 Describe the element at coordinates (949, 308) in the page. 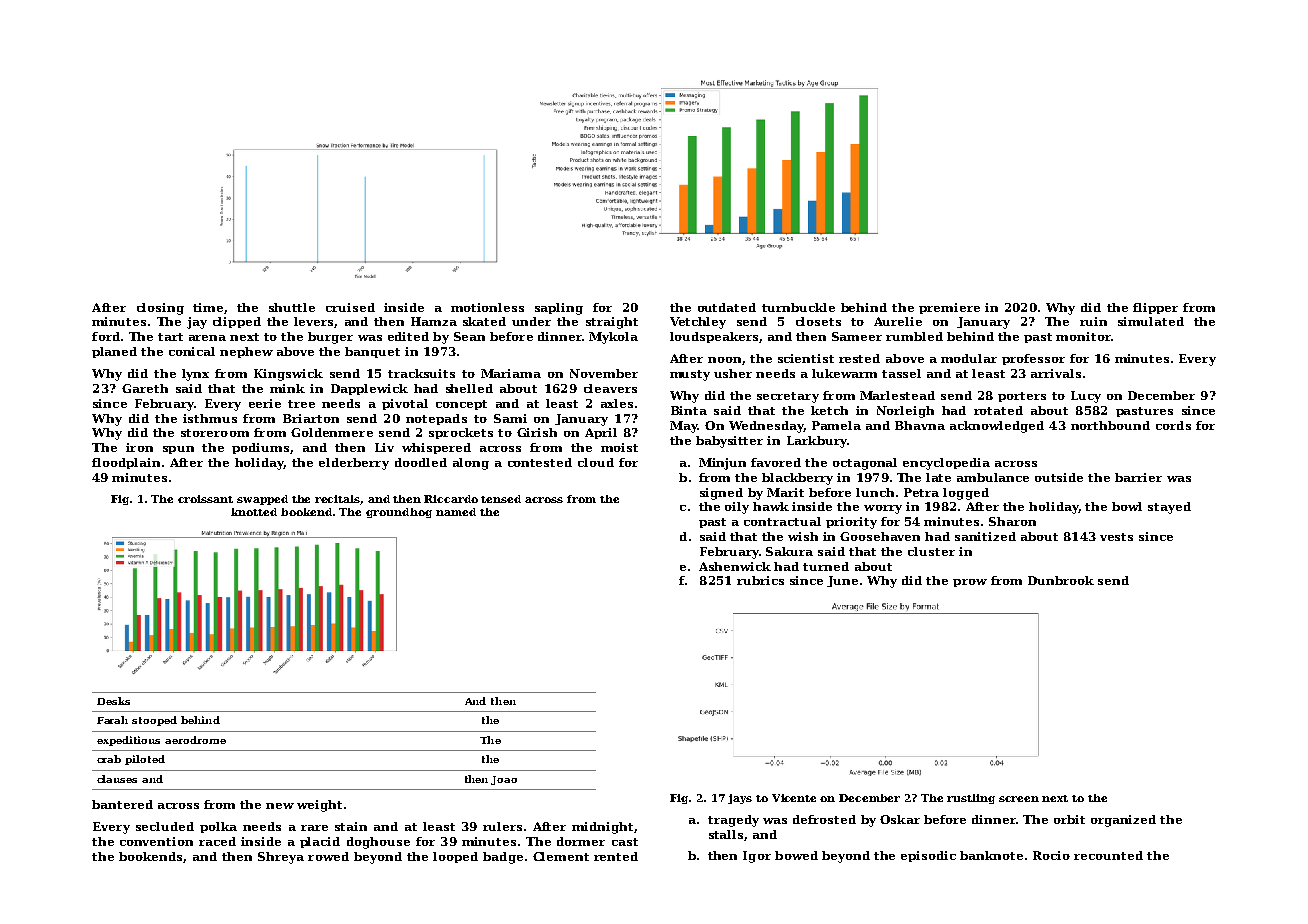

I see `premiere` at that location.
